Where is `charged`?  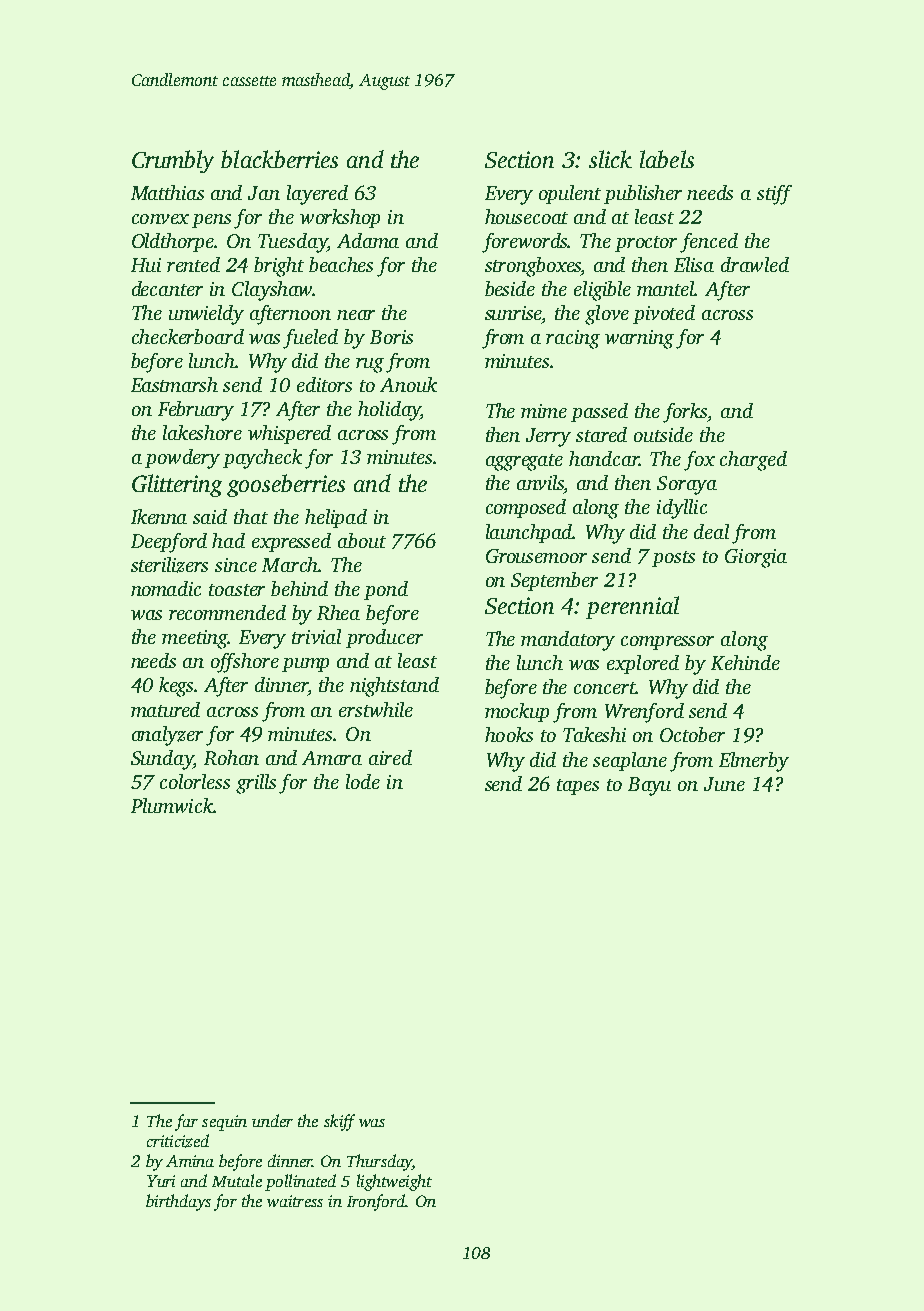
charged is located at coordinates (753, 461).
